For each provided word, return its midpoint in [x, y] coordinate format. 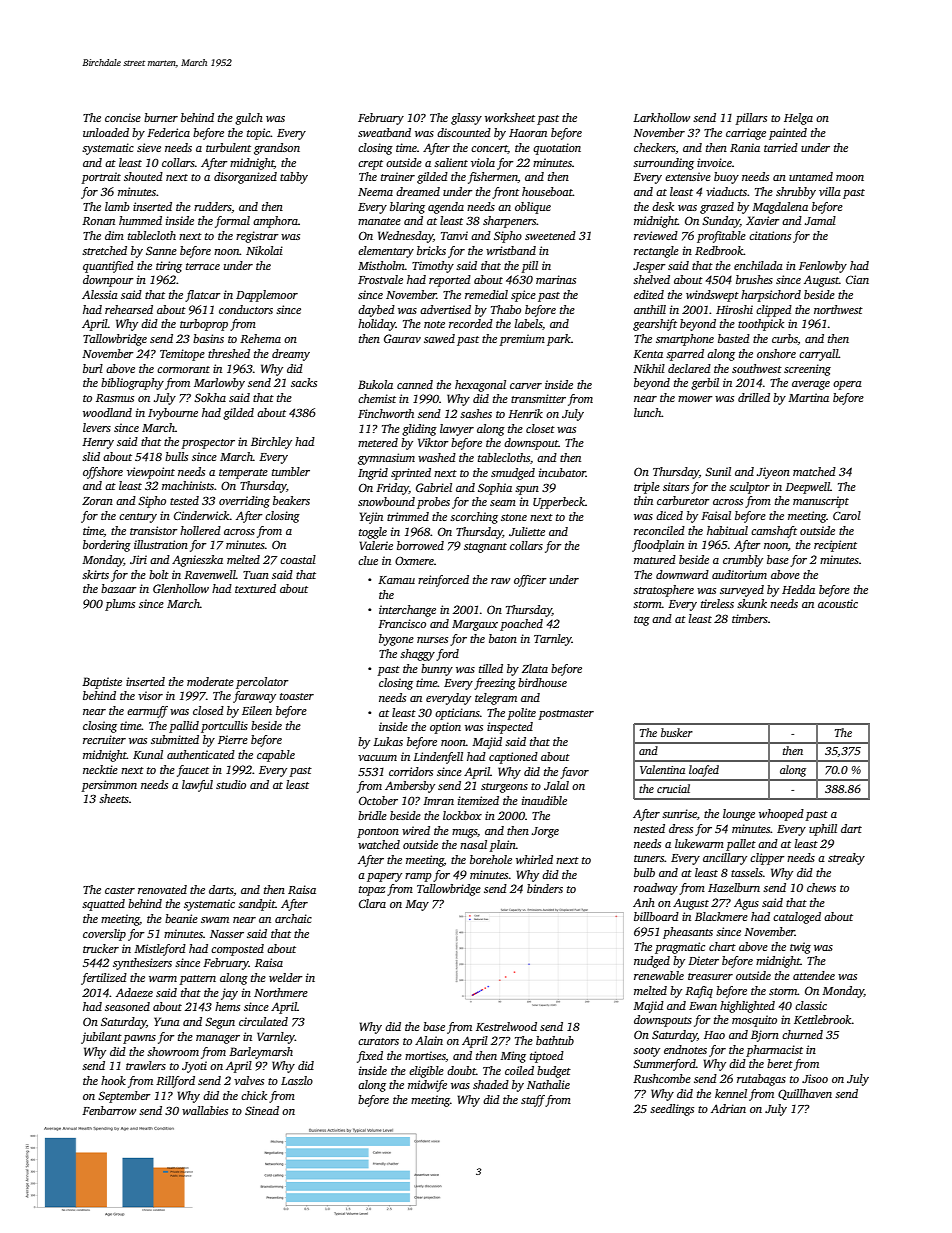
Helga [798, 119]
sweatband [384, 132]
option [445, 728]
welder [286, 977]
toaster [297, 696]
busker [677, 732]
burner [161, 117]
